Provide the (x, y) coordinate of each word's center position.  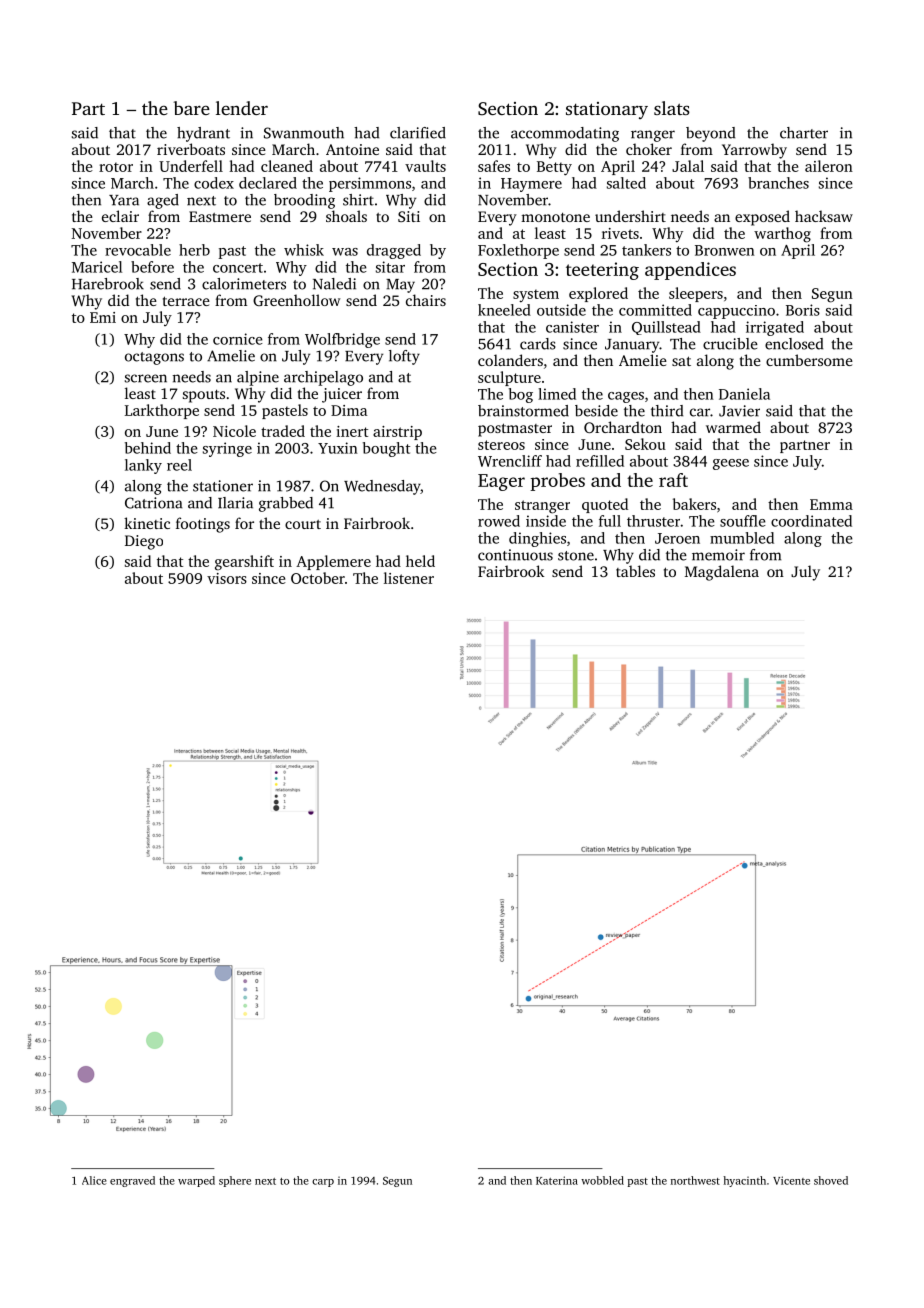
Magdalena (722, 573)
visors (227, 578)
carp (323, 1183)
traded (283, 431)
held (420, 561)
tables (635, 571)
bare (192, 108)
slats (672, 108)
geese (731, 464)
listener (409, 578)
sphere (235, 1181)
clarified (418, 133)
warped (196, 1181)
